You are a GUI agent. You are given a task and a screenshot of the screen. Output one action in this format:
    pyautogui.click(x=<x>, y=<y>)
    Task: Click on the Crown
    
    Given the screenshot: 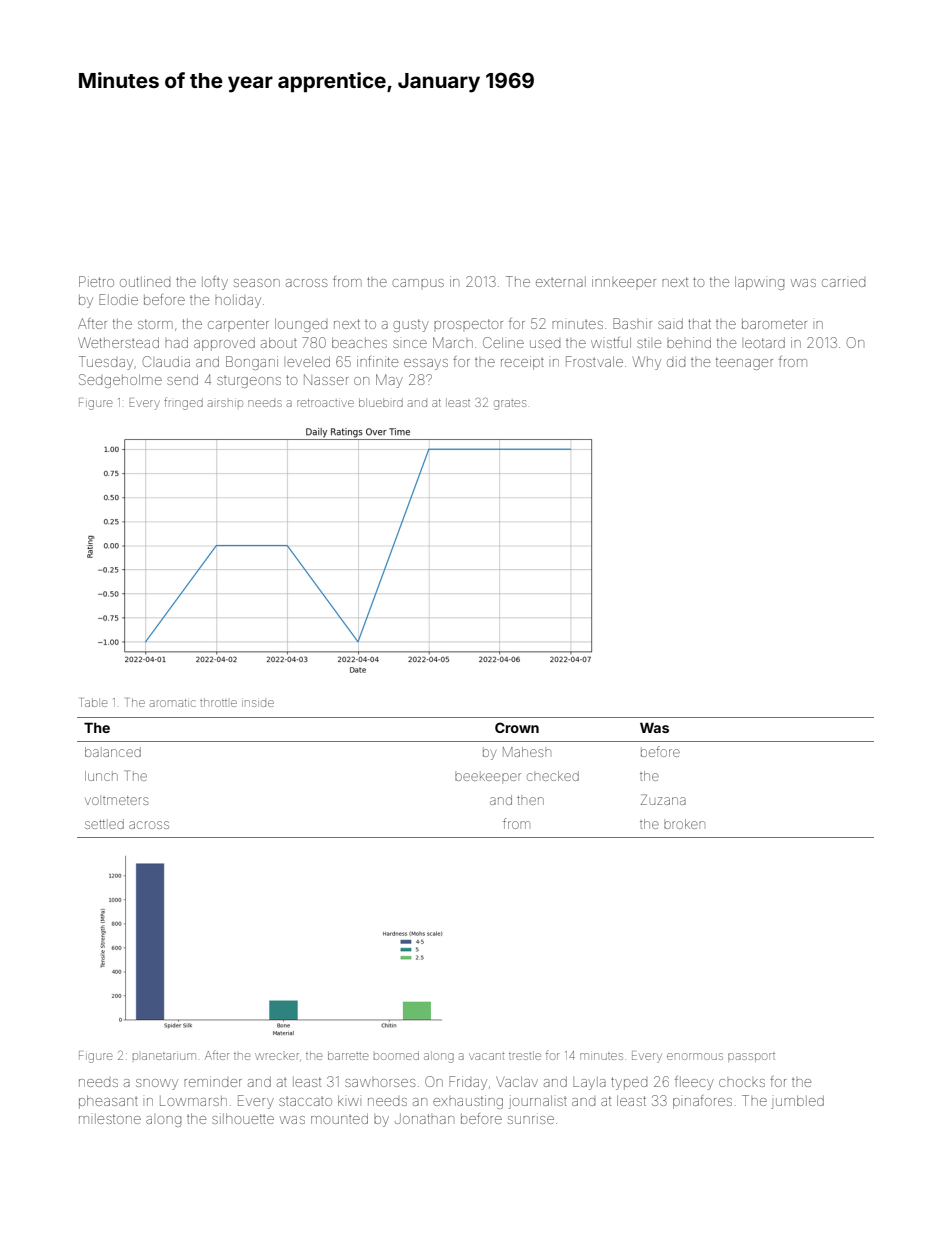 What is the action you would take?
    pyautogui.click(x=517, y=727)
